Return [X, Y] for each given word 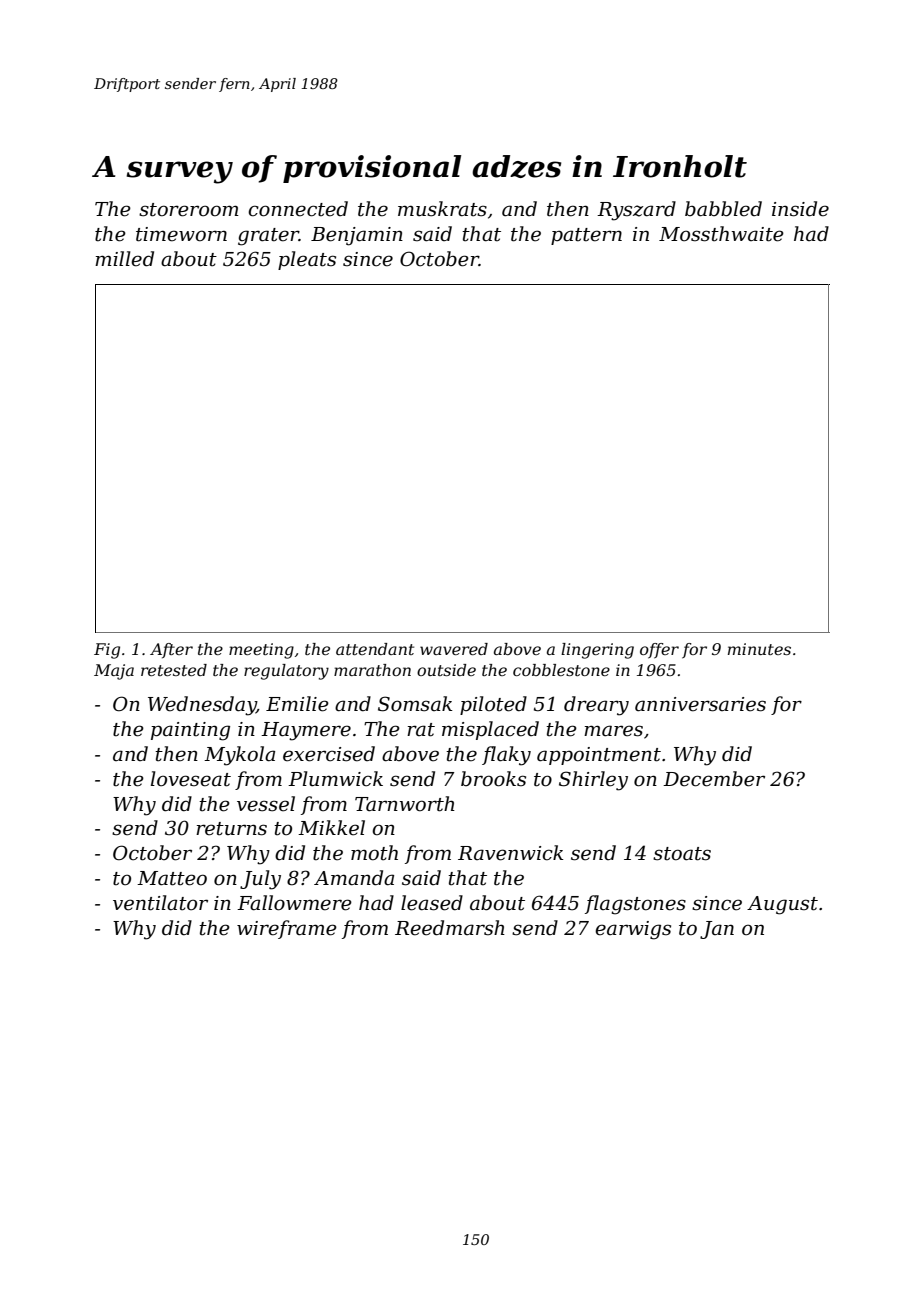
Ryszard [636, 211]
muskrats [442, 209]
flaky [506, 756]
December [714, 779]
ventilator [160, 903]
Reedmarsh [450, 928]
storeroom [189, 210]
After [171, 651]
